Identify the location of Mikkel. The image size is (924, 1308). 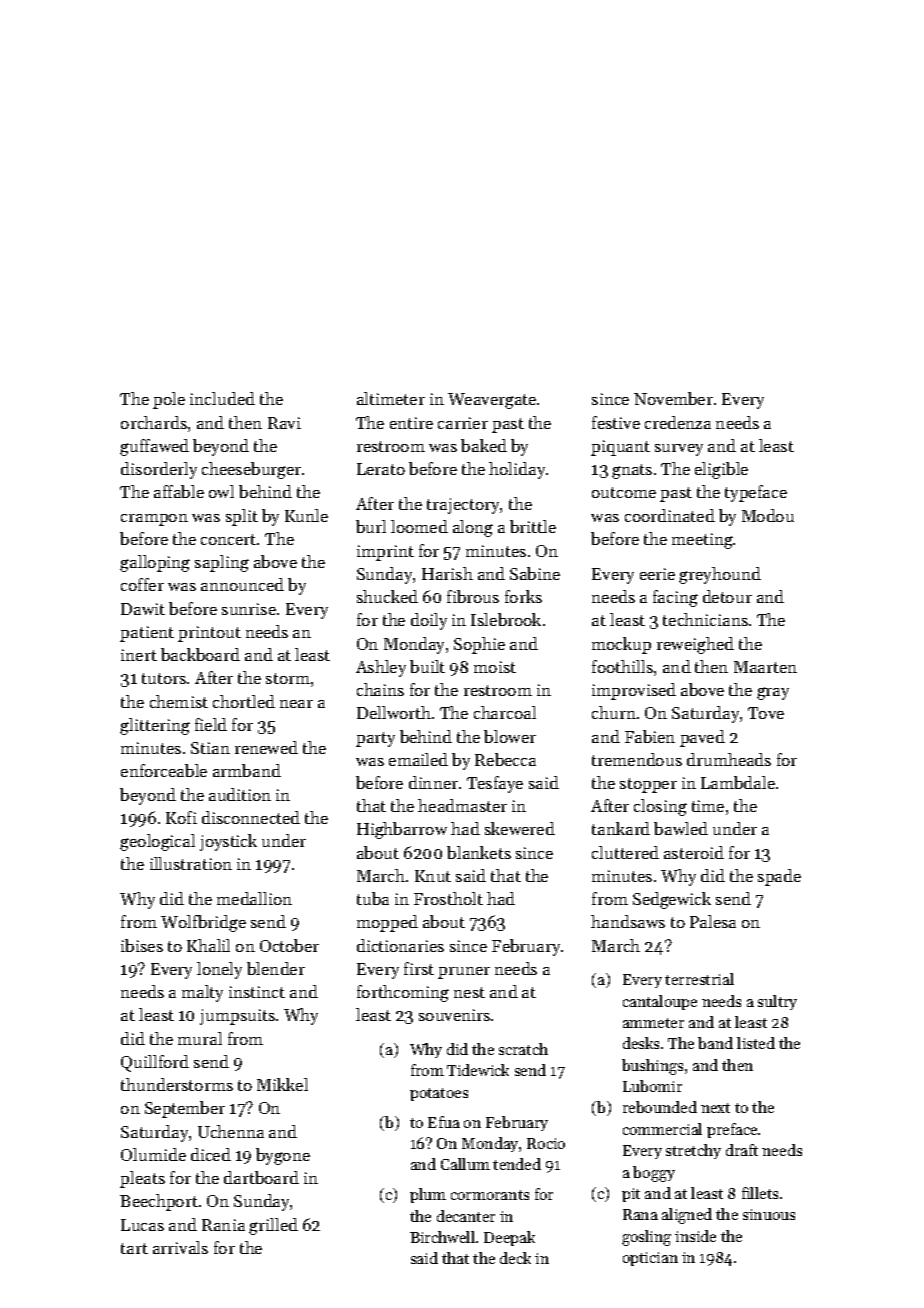
(282, 1084).
